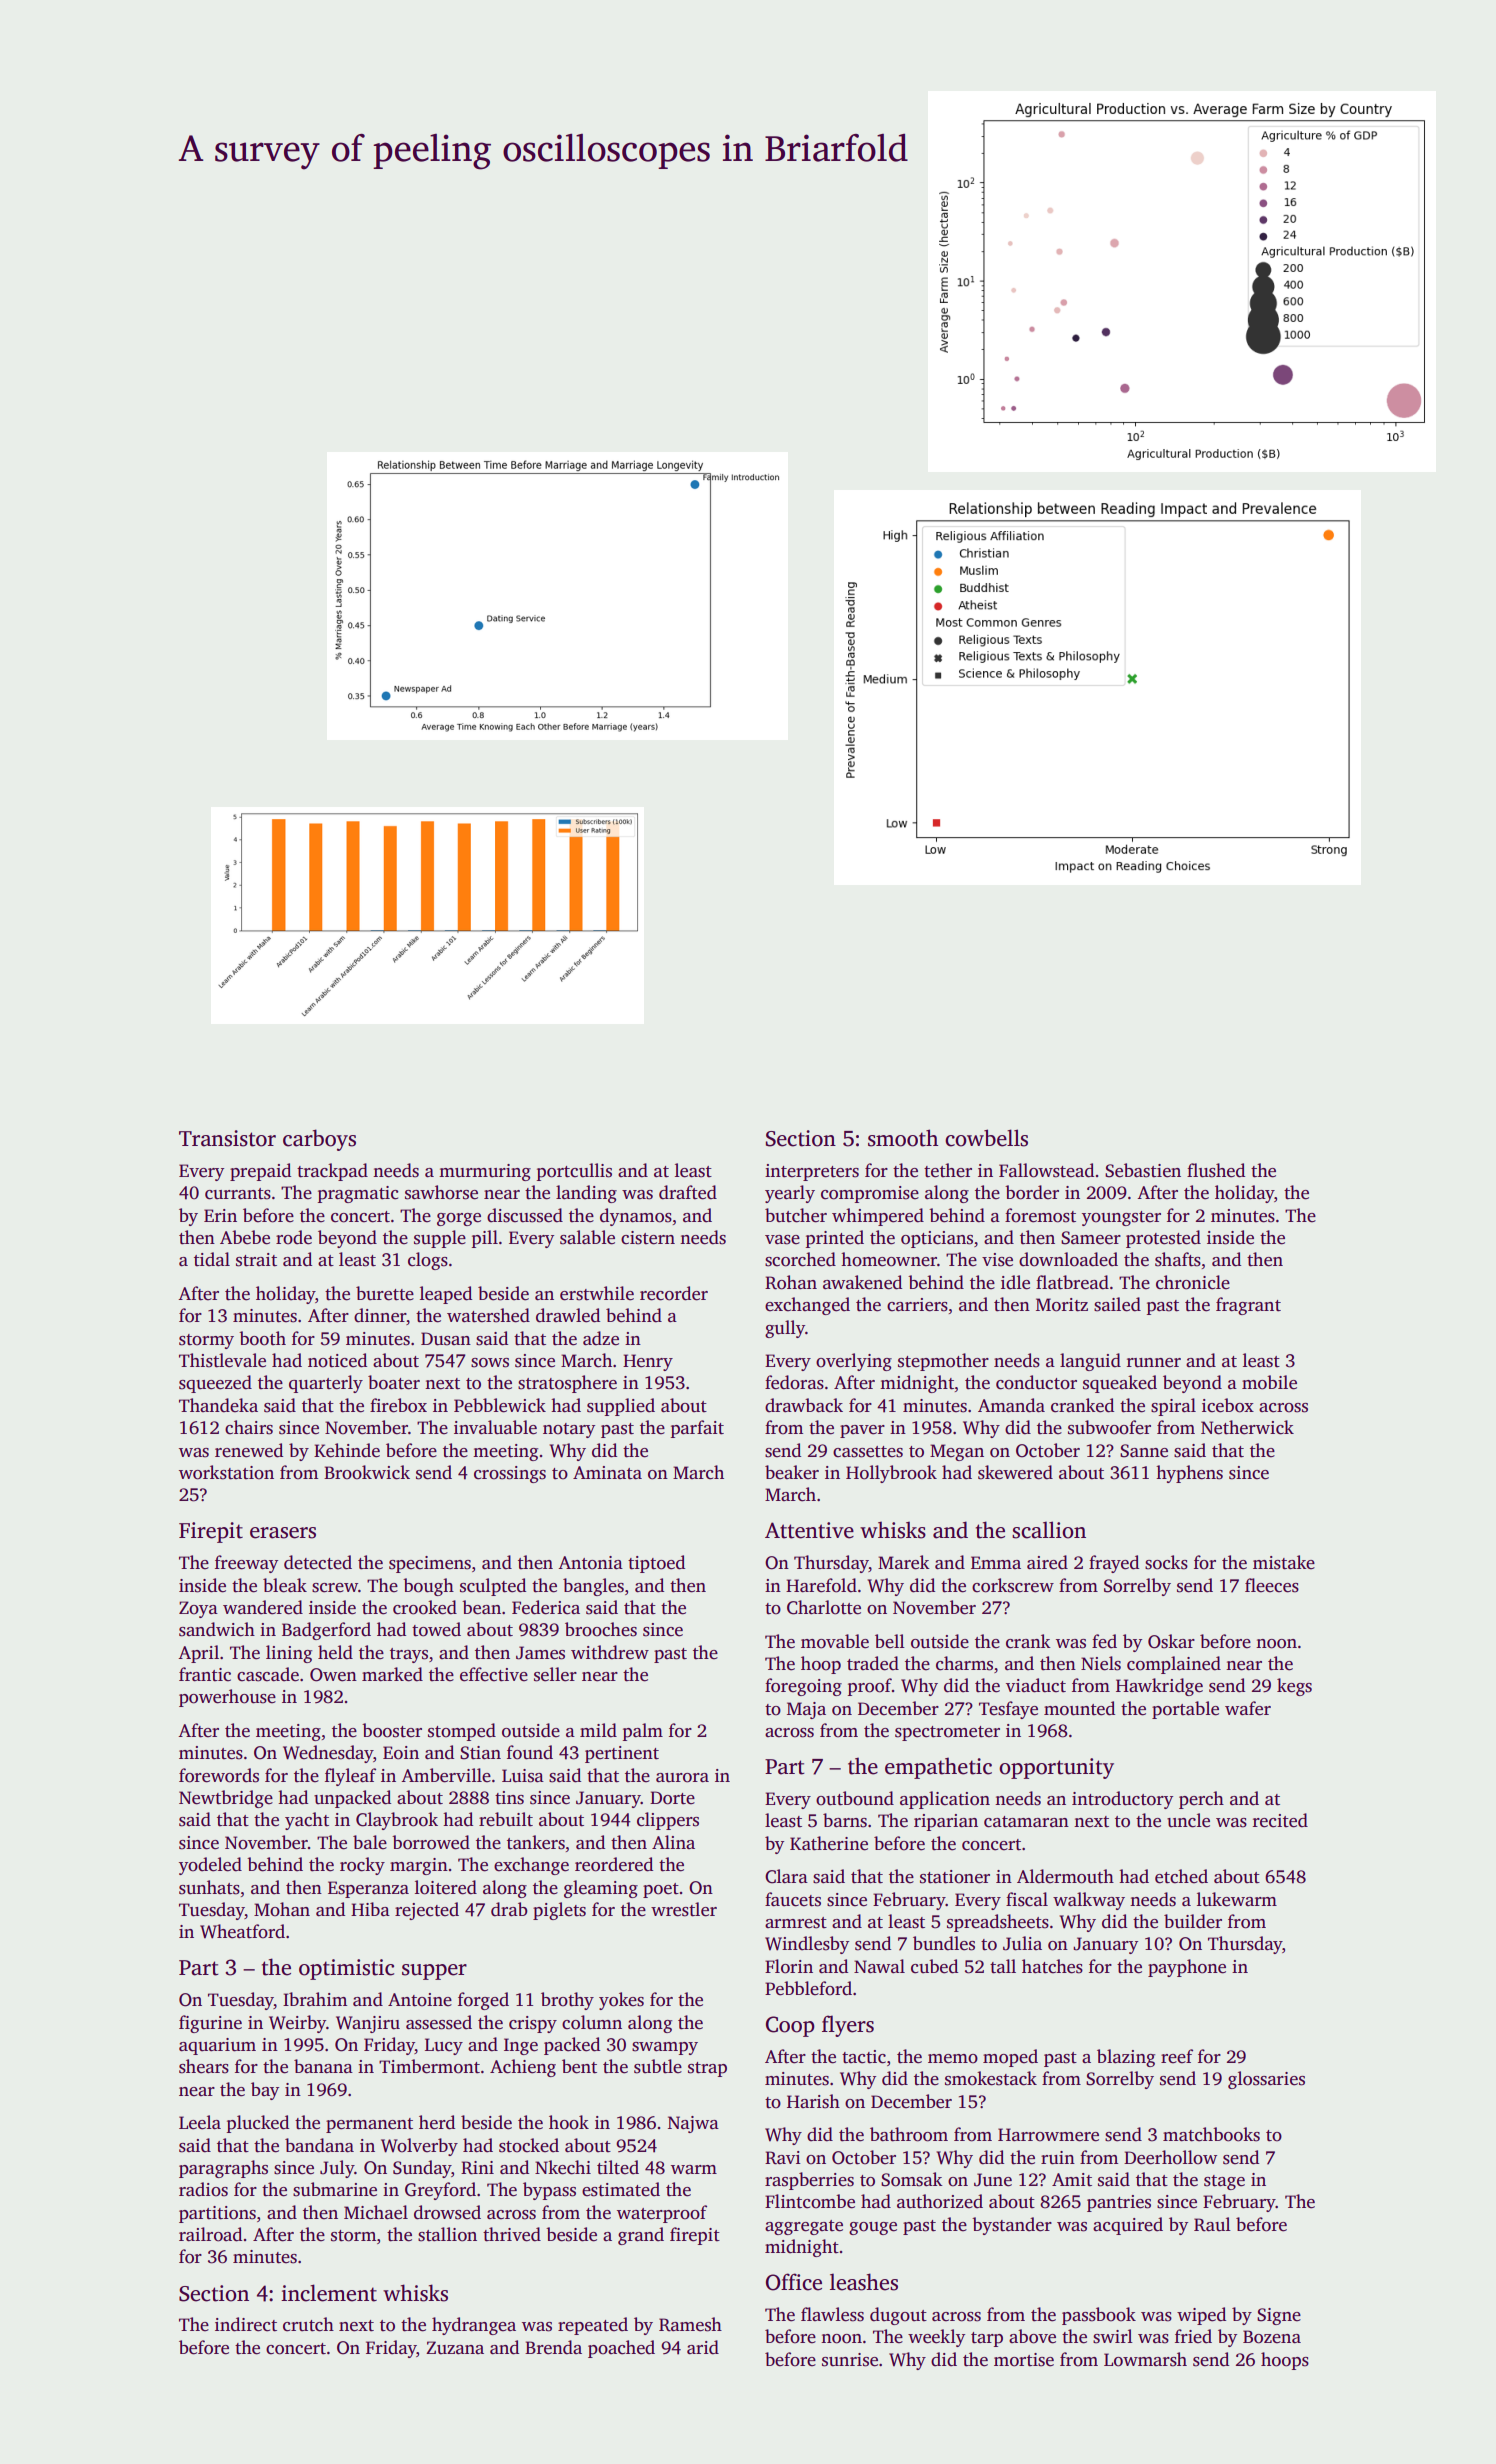 The image size is (1496, 2464). Describe the element at coordinates (673, 1842) in the screenshot. I see `Alina` at that location.
